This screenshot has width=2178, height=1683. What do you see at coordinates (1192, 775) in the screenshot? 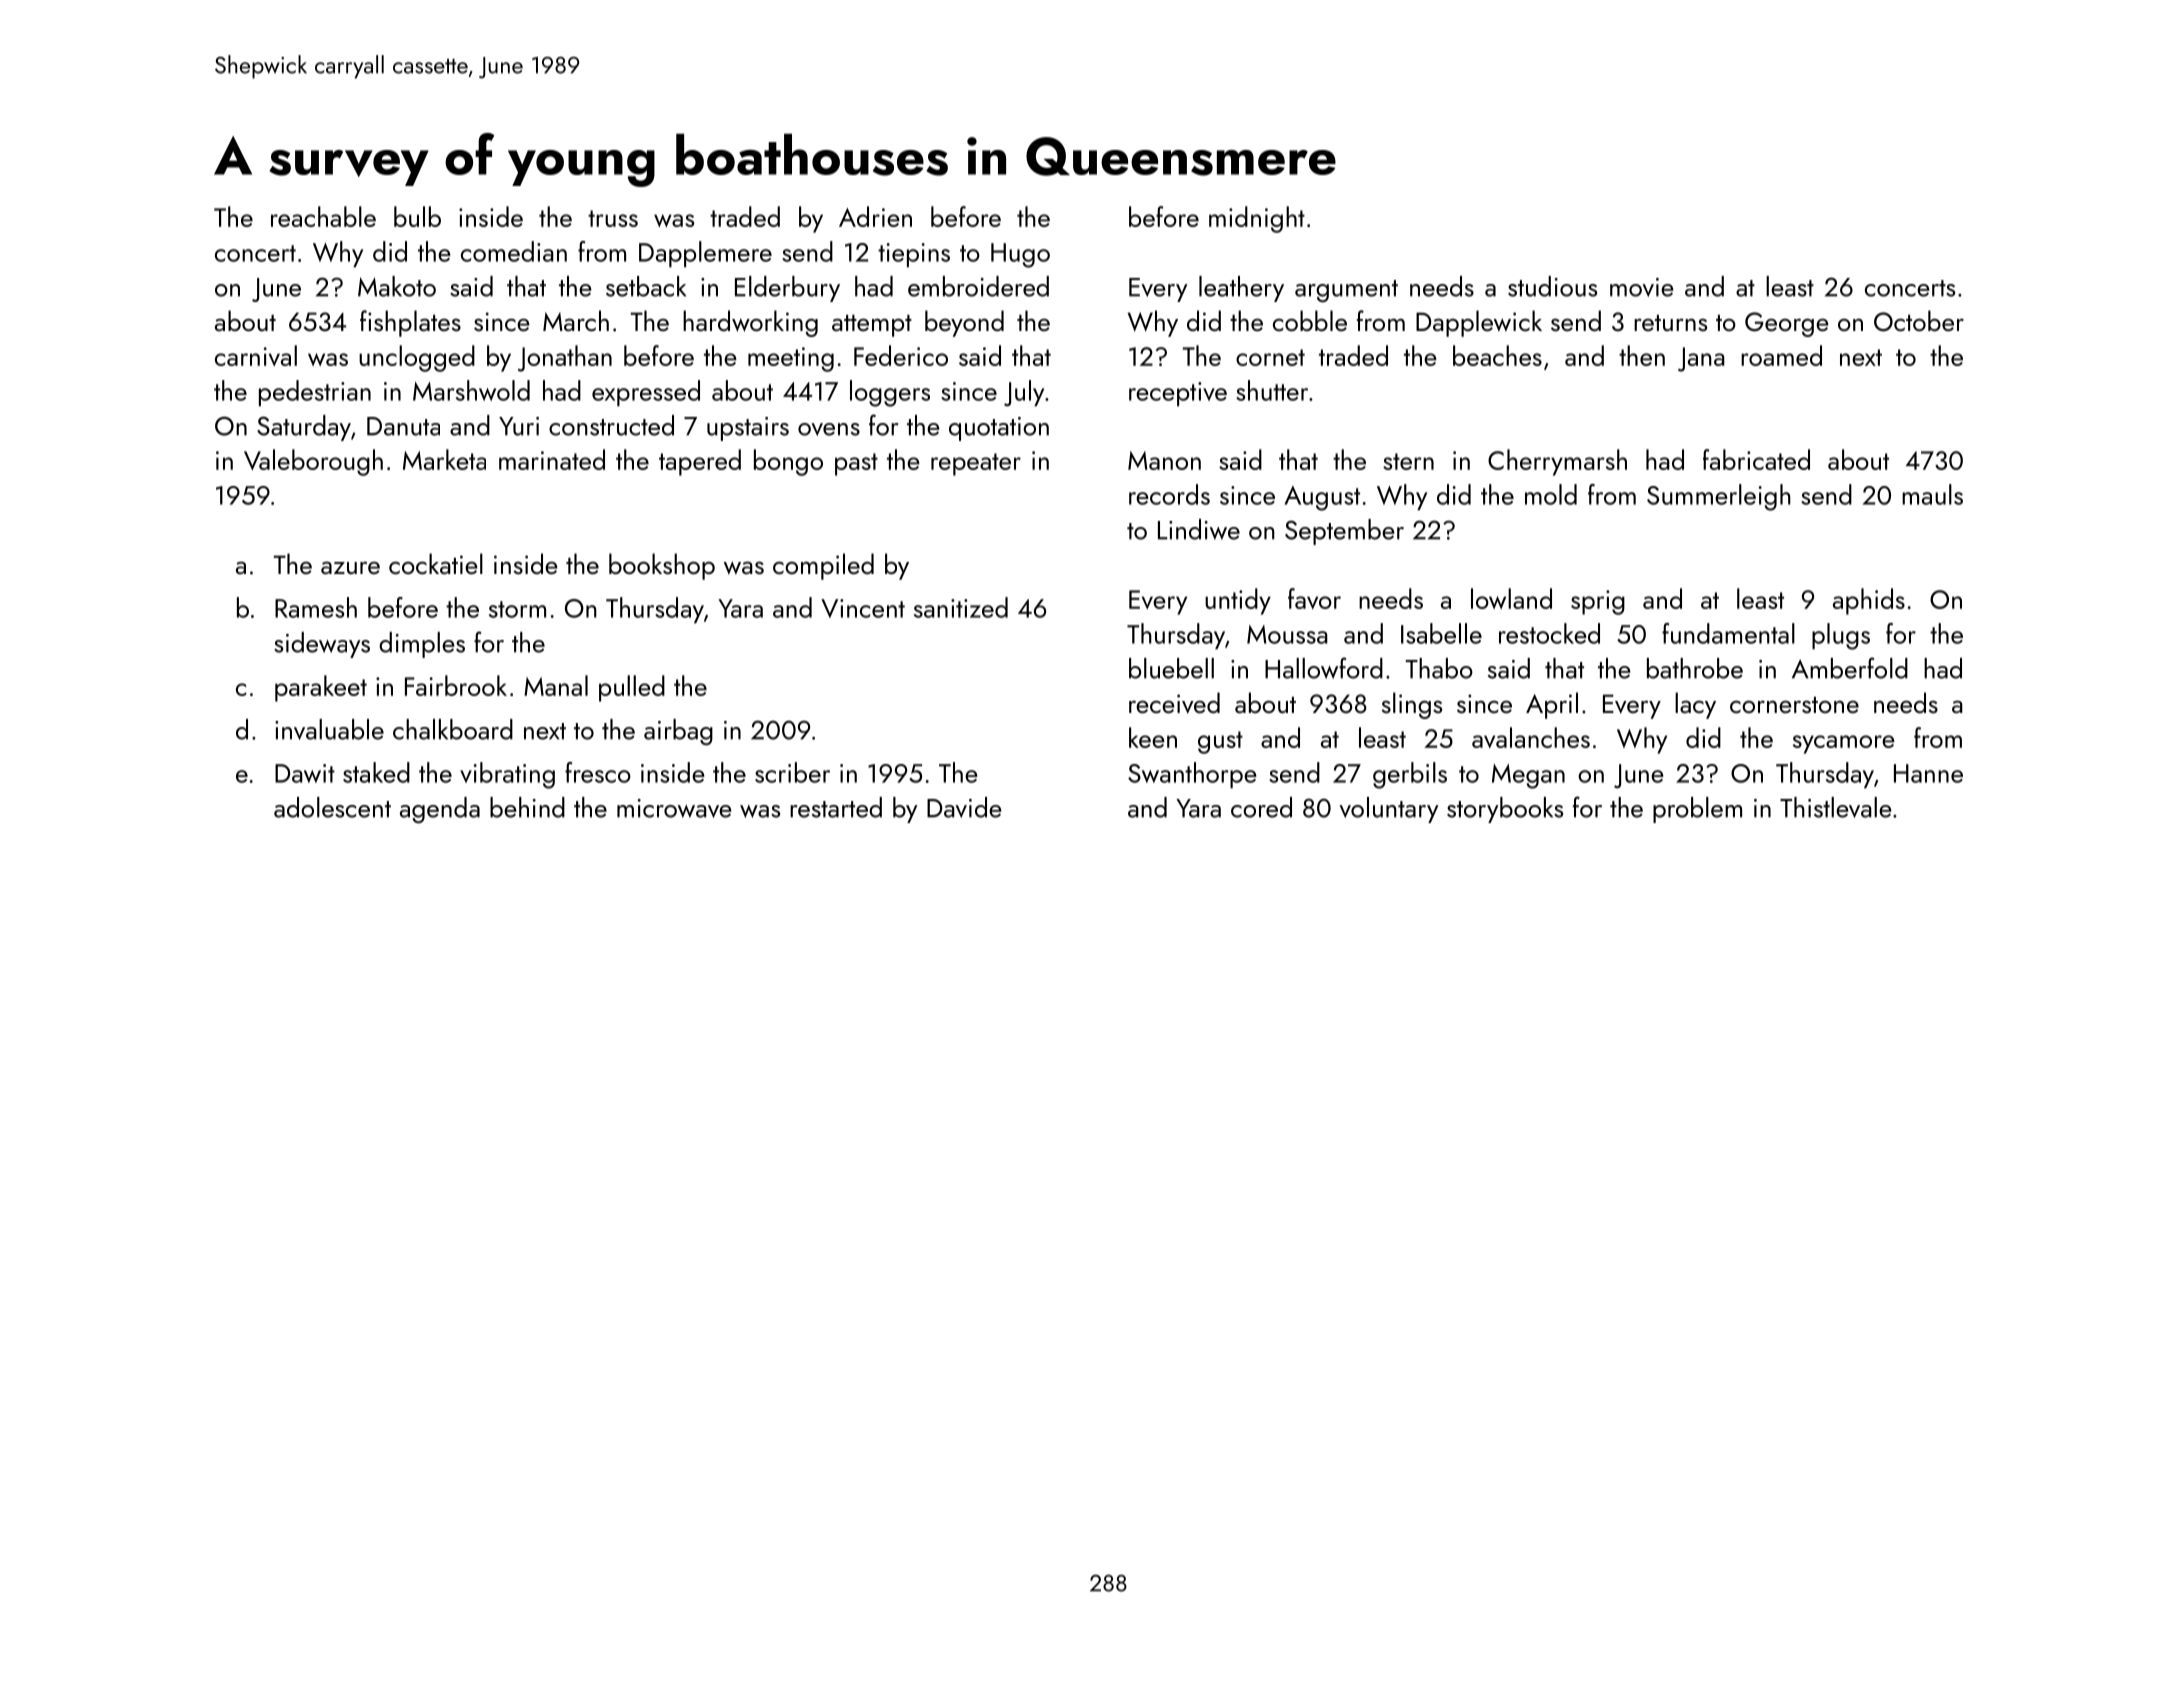
I see `Swanthorpe` at bounding box center [1192, 775].
